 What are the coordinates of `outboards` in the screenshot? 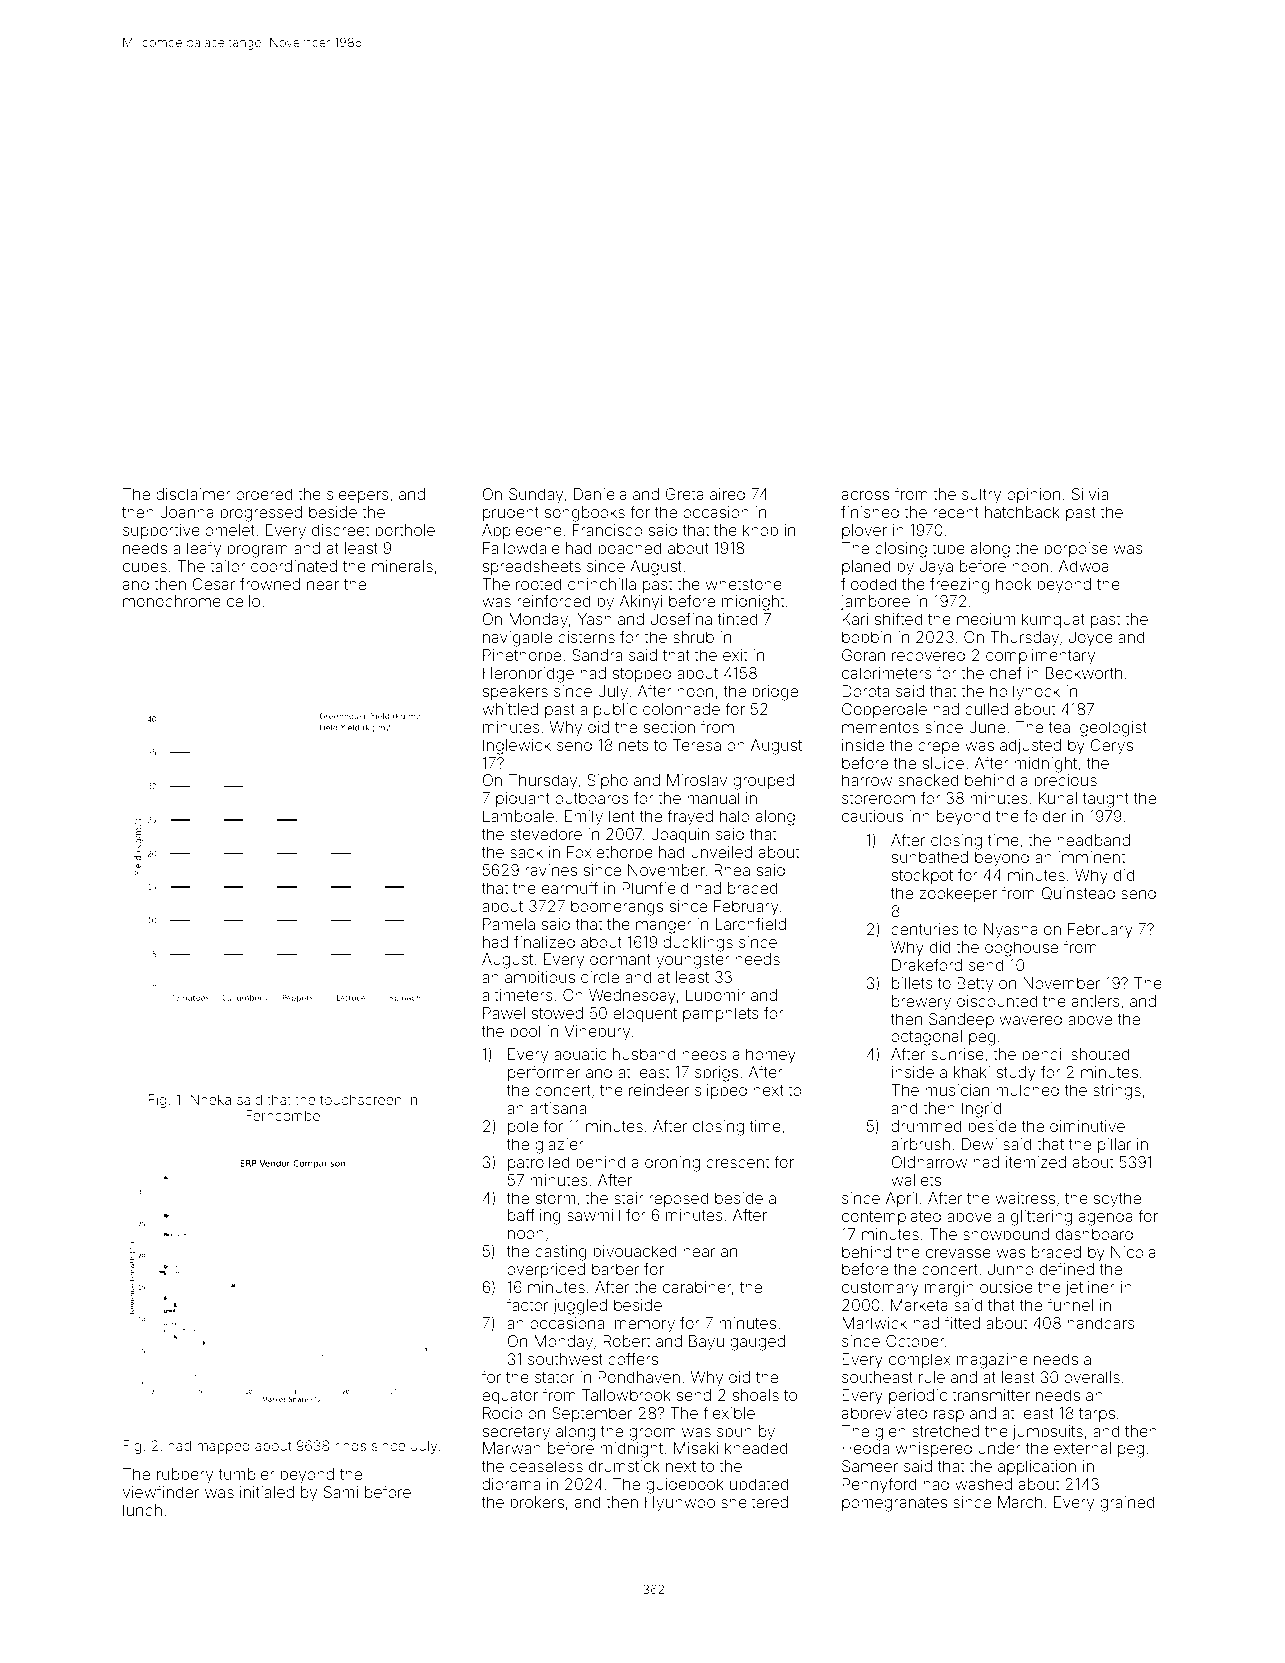 It's located at (592, 798).
